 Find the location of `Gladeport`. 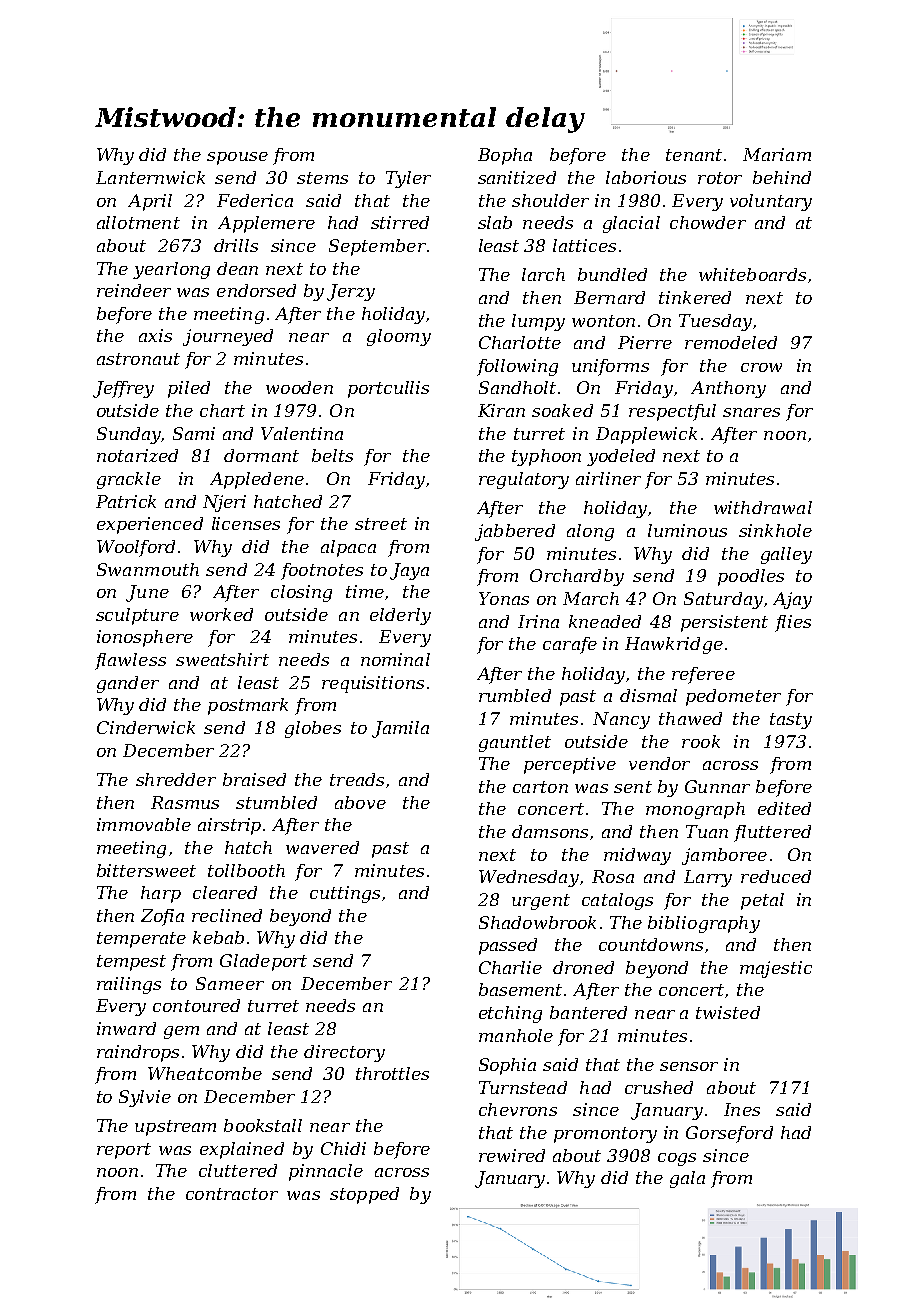

Gladeport is located at coordinates (263, 962).
